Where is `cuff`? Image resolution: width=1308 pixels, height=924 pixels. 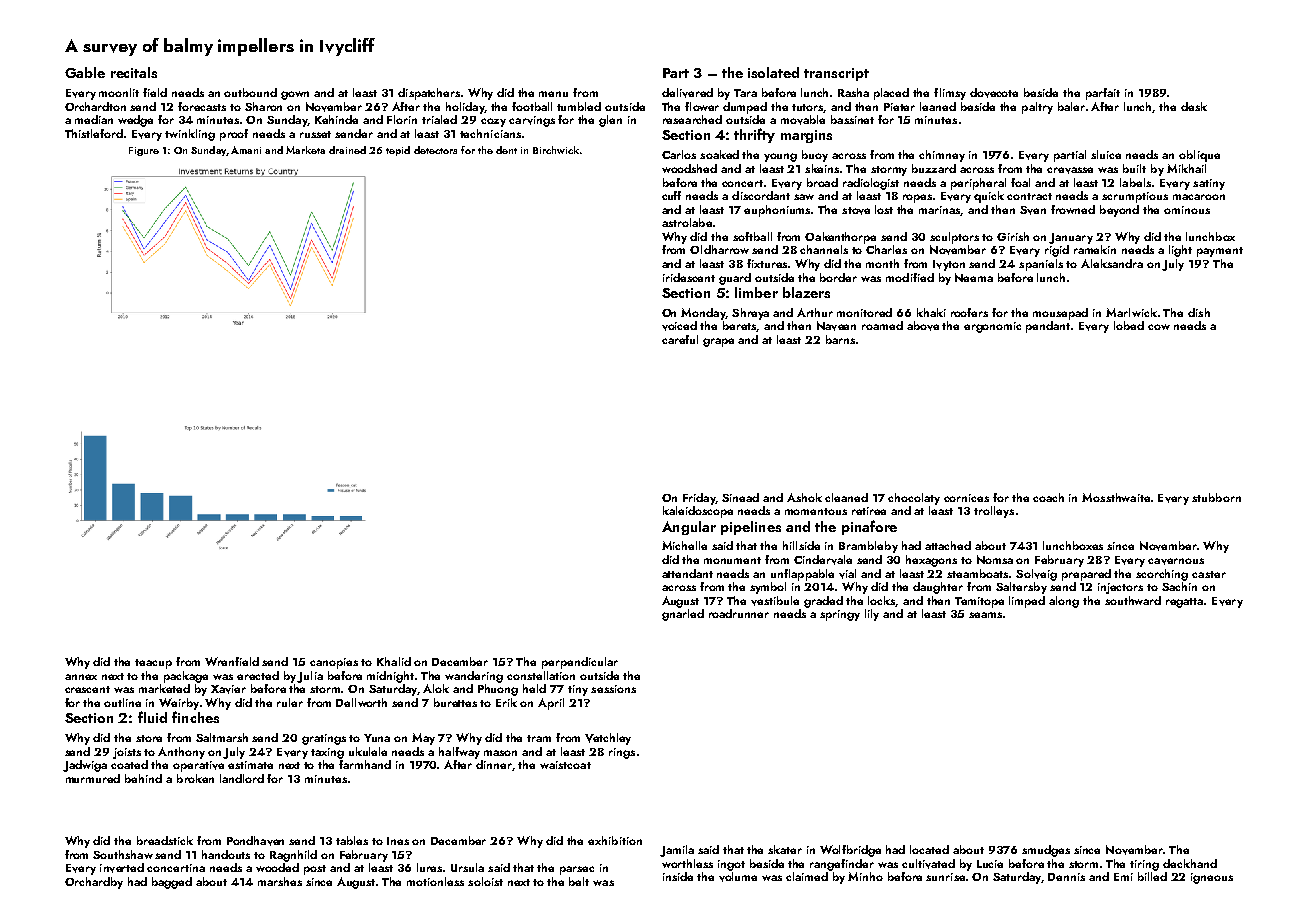 cuff is located at coordinates (671, 195).
